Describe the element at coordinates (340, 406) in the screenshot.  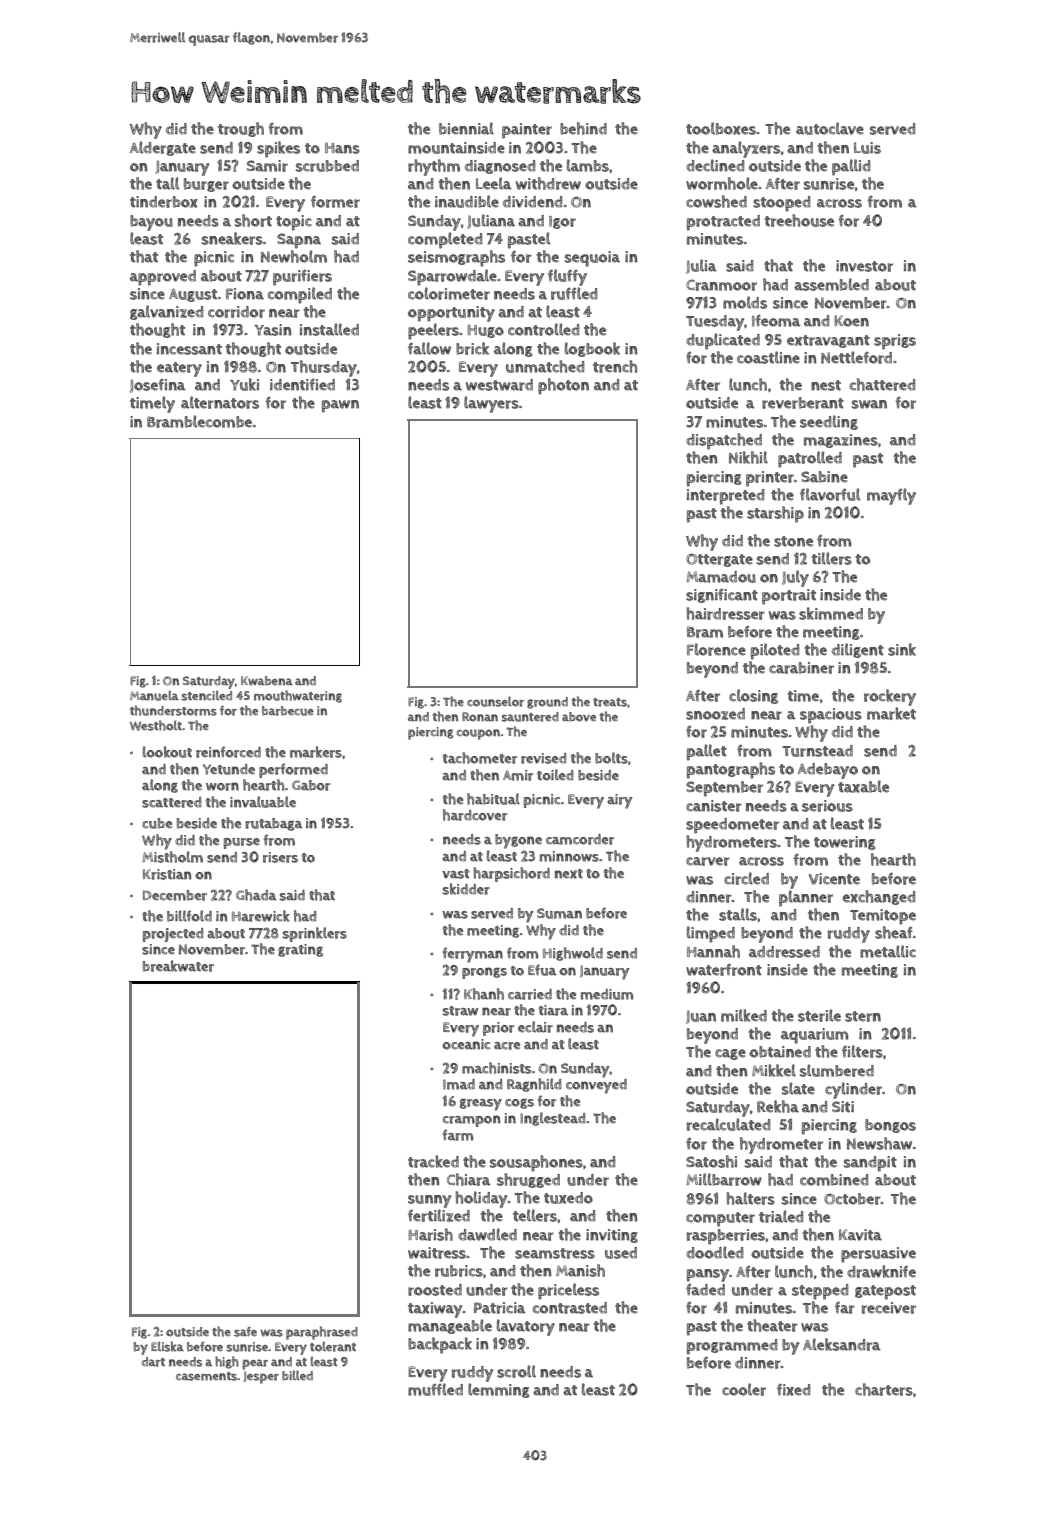
I see `pawn` at that location.
